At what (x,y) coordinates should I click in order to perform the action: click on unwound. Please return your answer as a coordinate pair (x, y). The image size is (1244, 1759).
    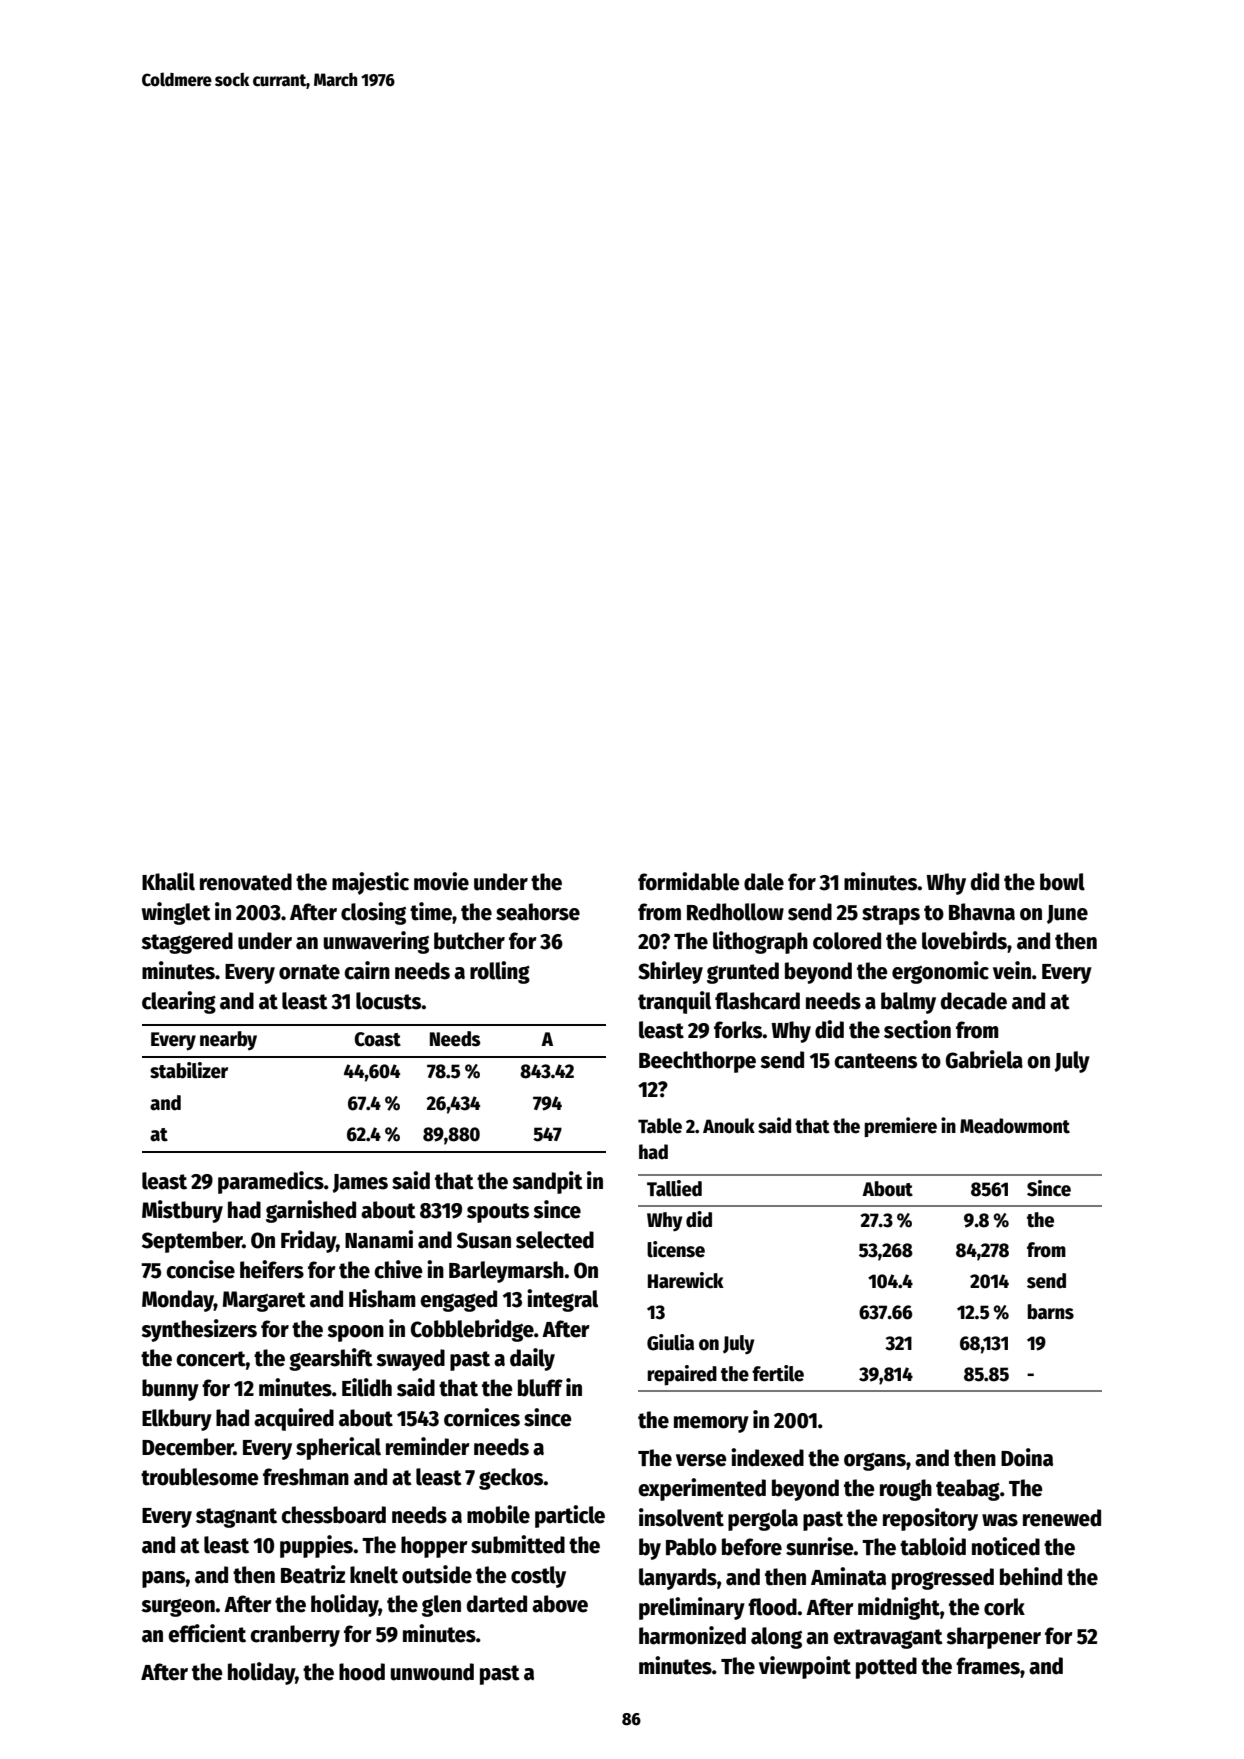
    Looking at the image, I should click on (432, 1672).
